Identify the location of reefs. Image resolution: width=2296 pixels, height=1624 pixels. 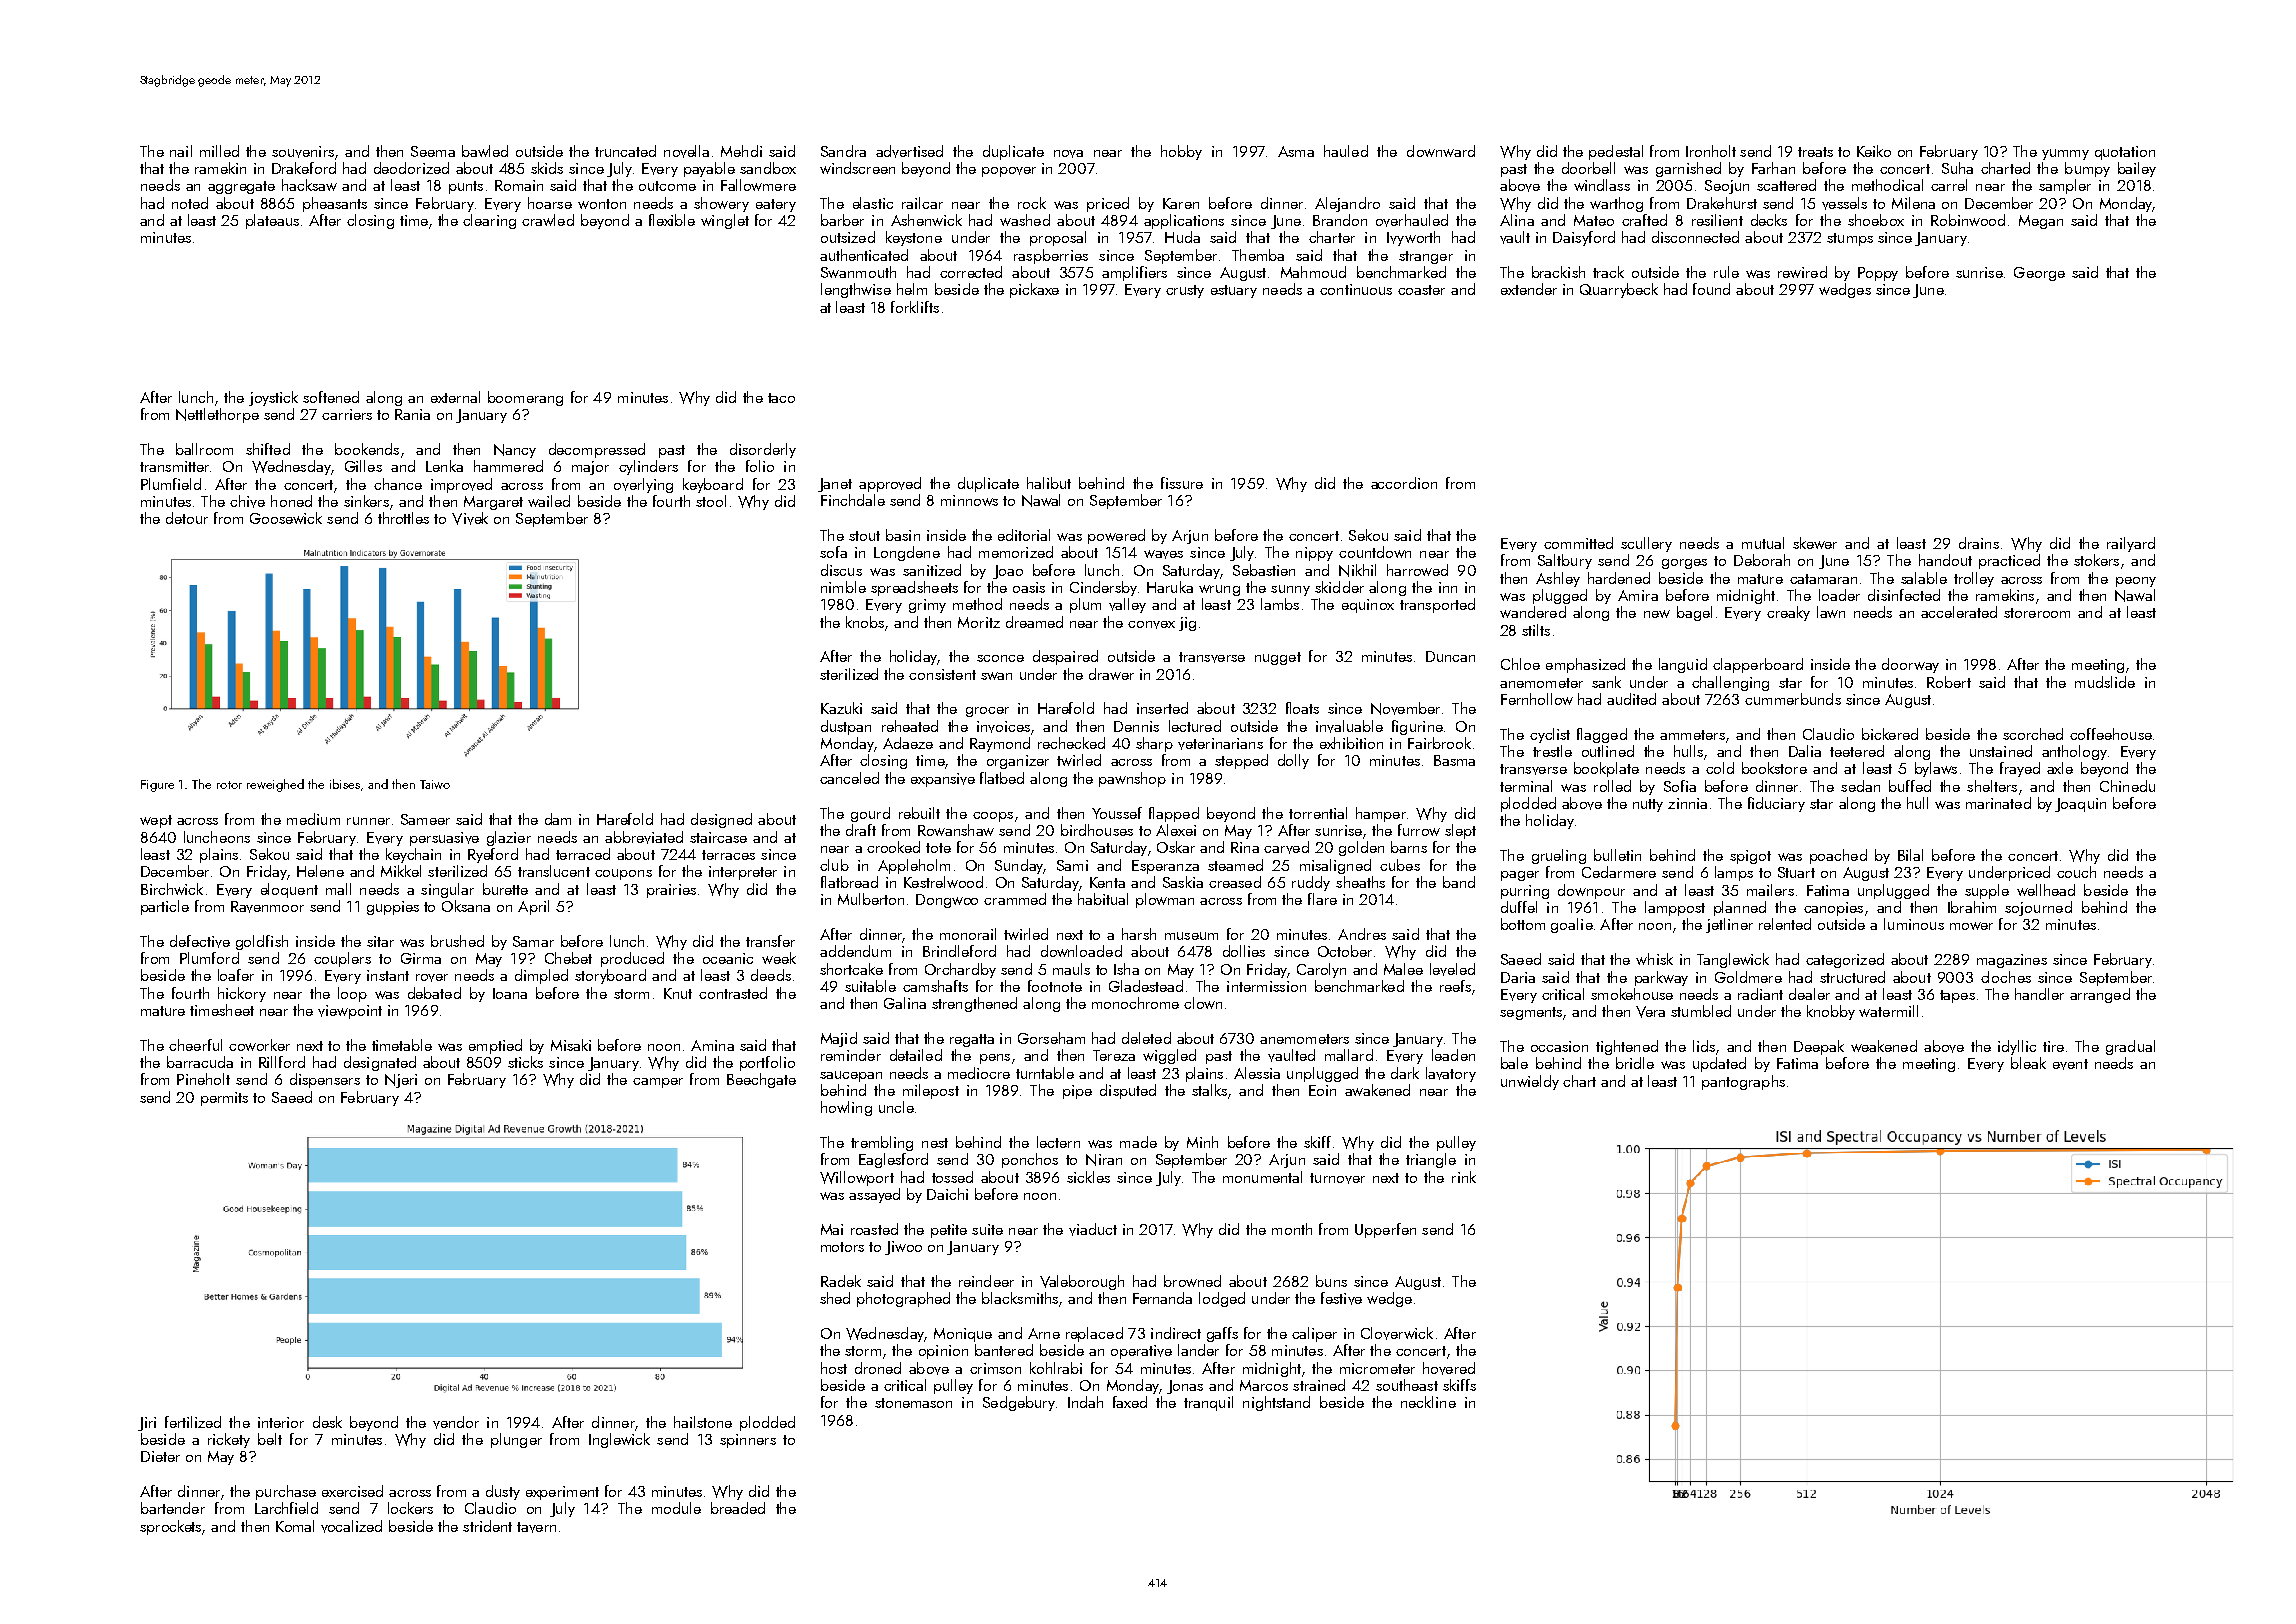
(1455, 986).
